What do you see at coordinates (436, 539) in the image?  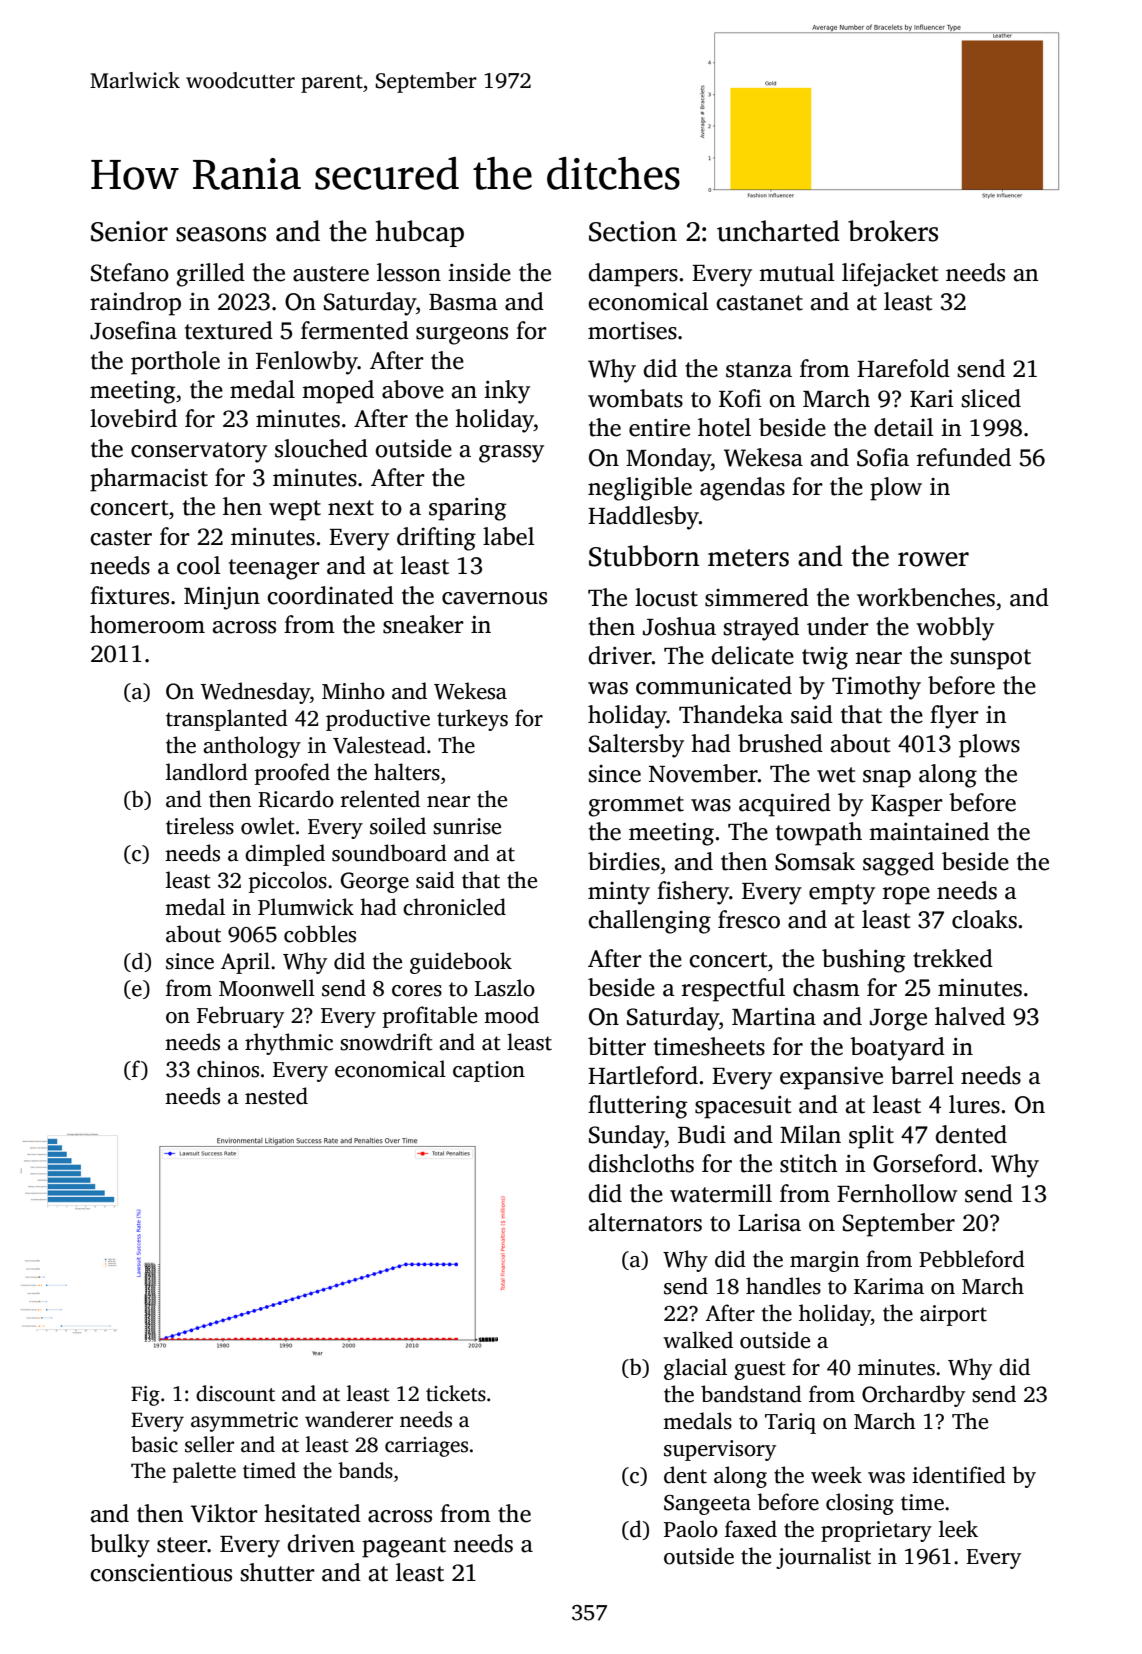 I see `drifting` at bounding box center [436, 539].
